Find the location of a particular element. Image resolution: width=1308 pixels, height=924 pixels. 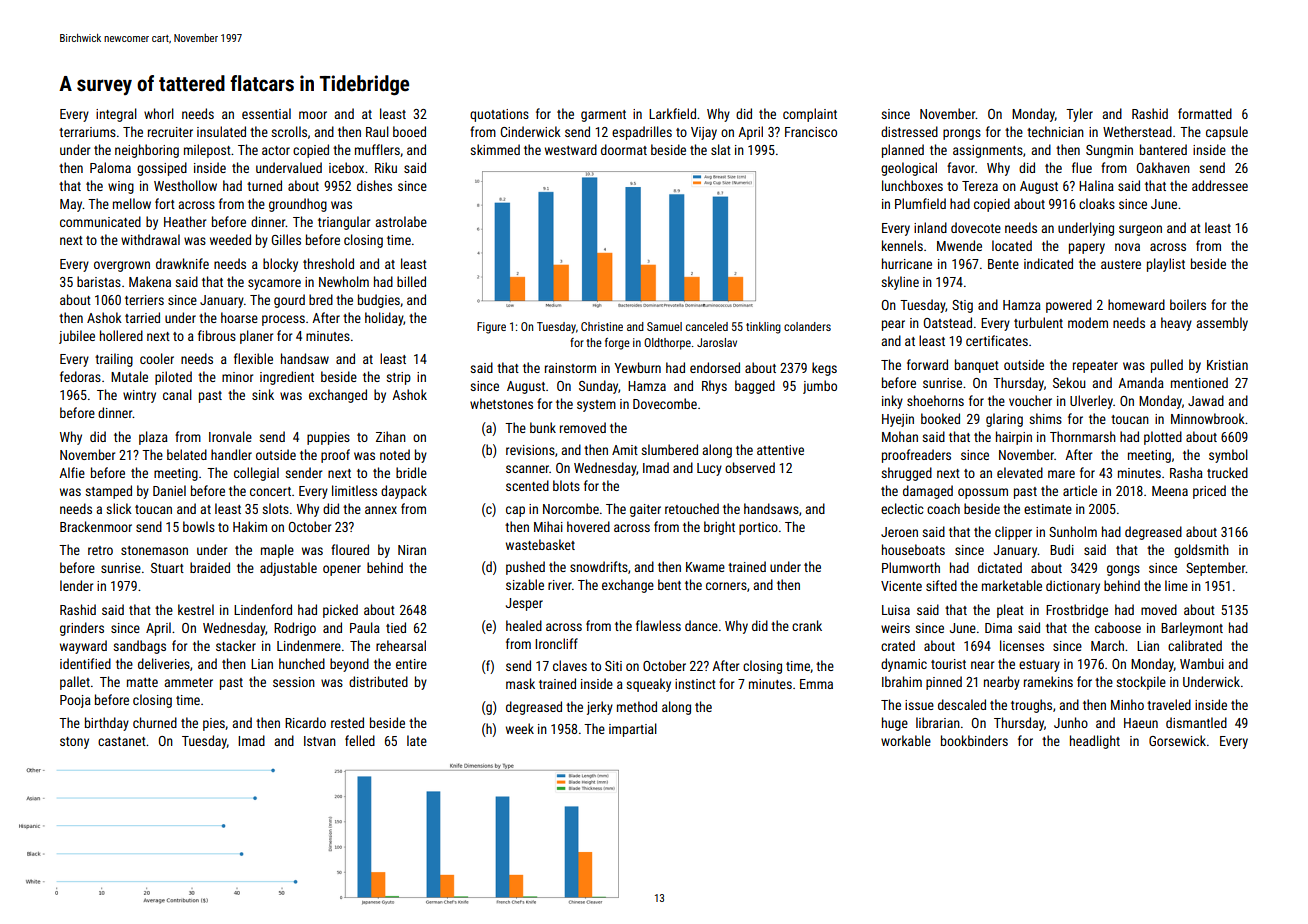

mufflers is located at coordinates (377, 149).
